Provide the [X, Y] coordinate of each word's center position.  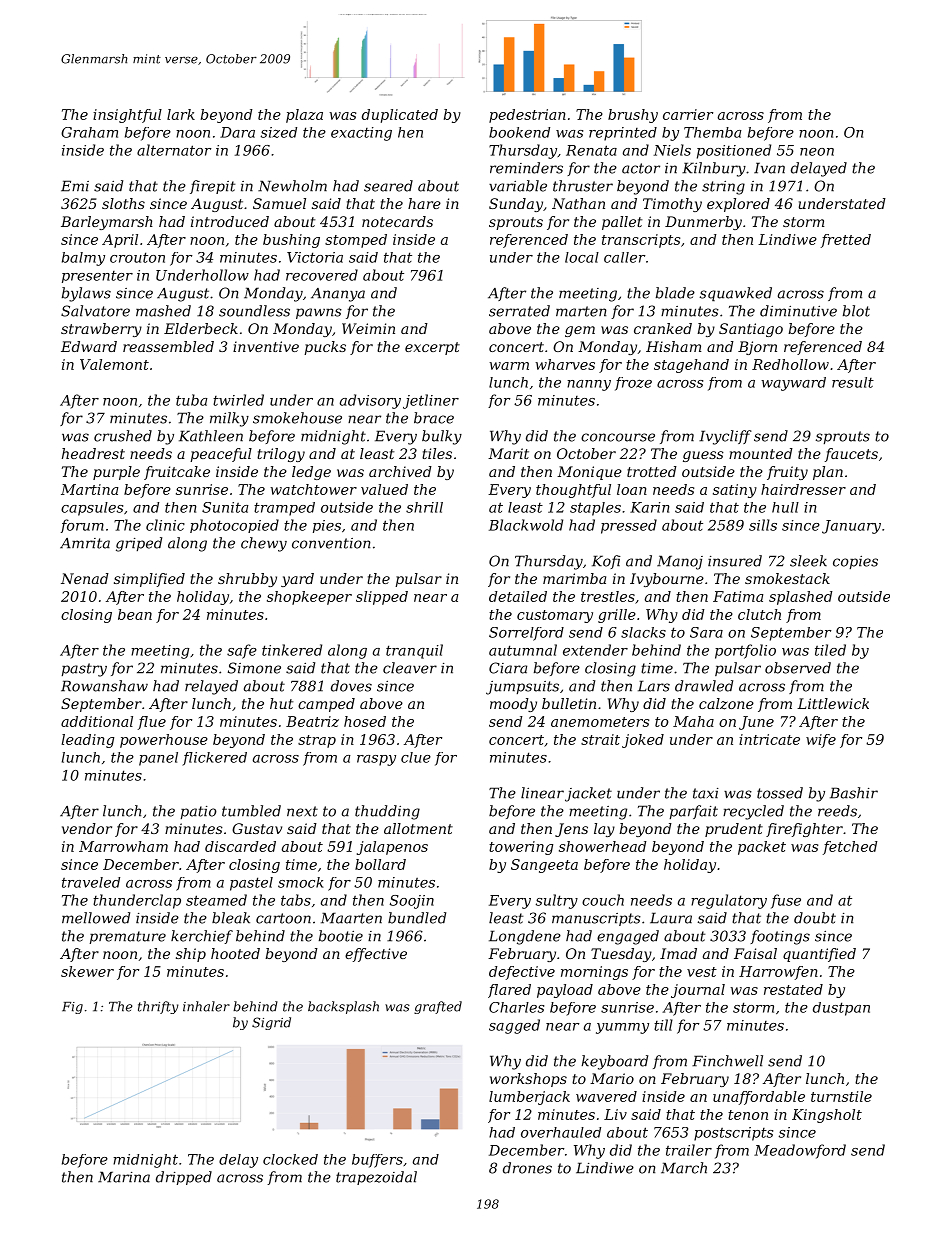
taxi [706, 793]
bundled [417, 918]
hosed [365, 721]
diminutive [798, 311]
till [663, 1025]
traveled [91, 882]
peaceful [221, 455]
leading [87, 741]
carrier [688, 114]
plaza [304, 116]
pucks [325, 348]
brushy [633, 116]
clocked [290, 1159]
